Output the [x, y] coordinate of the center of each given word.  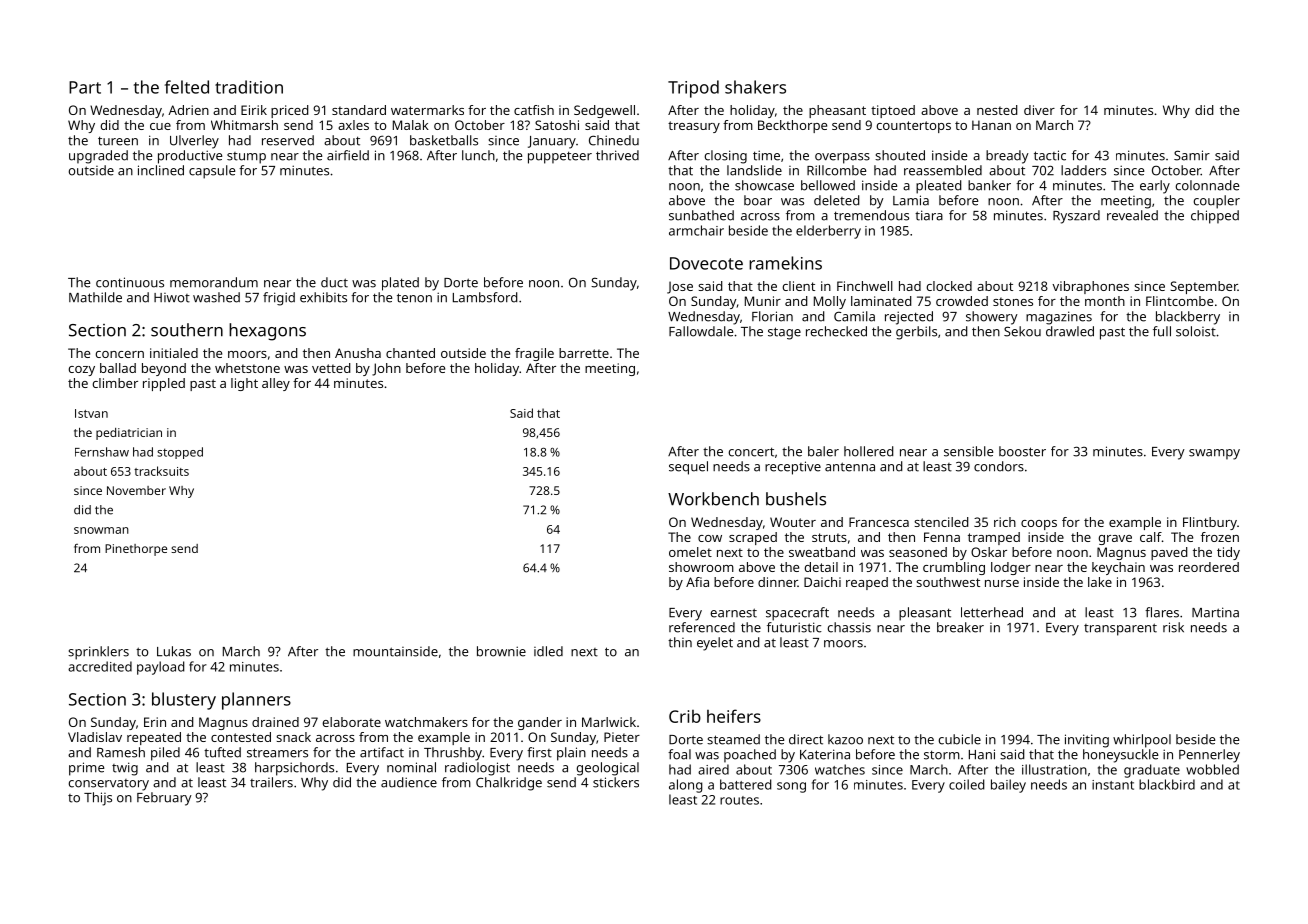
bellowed [828, 185]
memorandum [214, 282]
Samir [1192, 155]
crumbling [954, 568]
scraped [753, 538]
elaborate [351, 722]
